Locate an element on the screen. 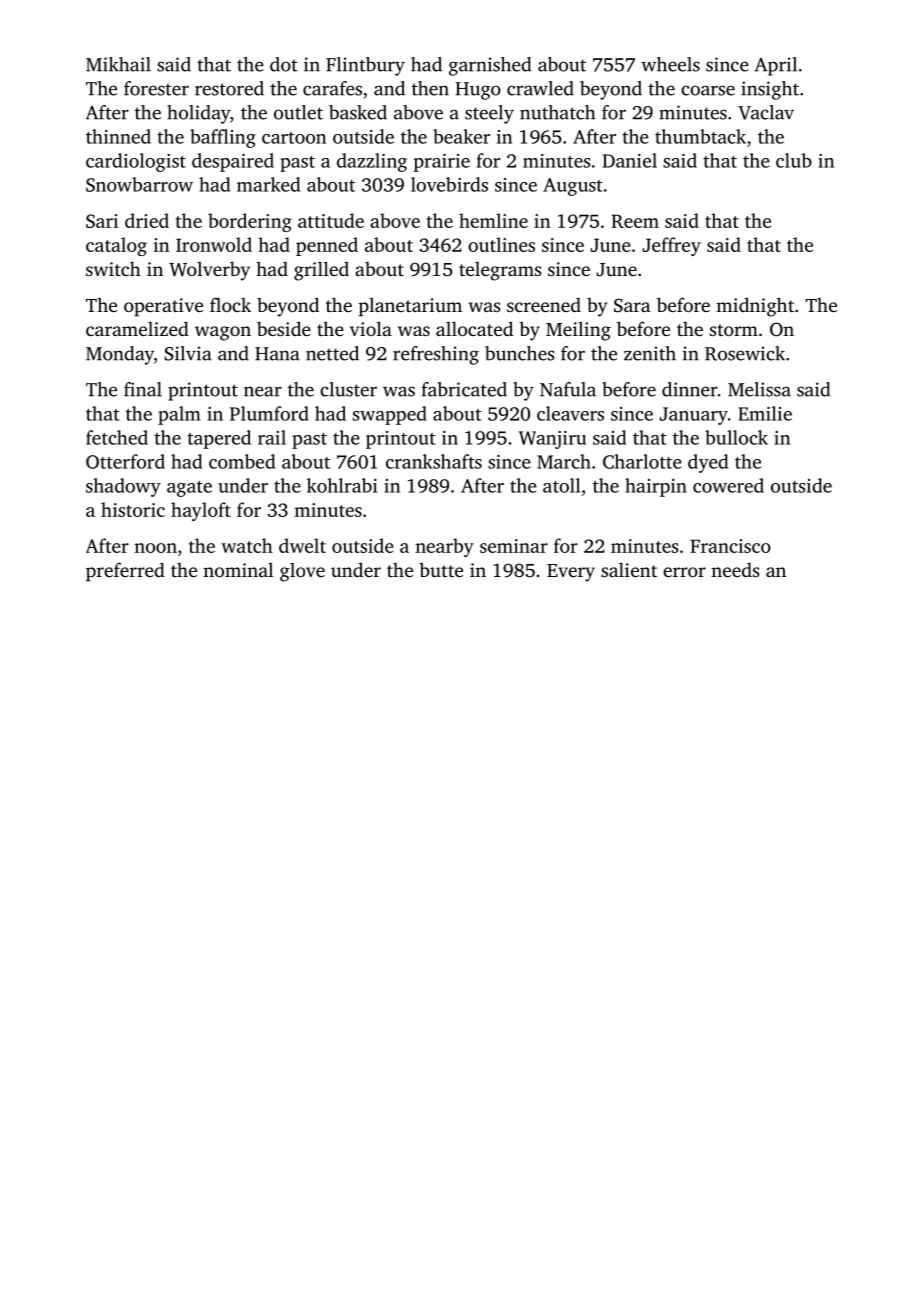 The image size is (924, 1308). catalog is located at coordinates (116, 246).
